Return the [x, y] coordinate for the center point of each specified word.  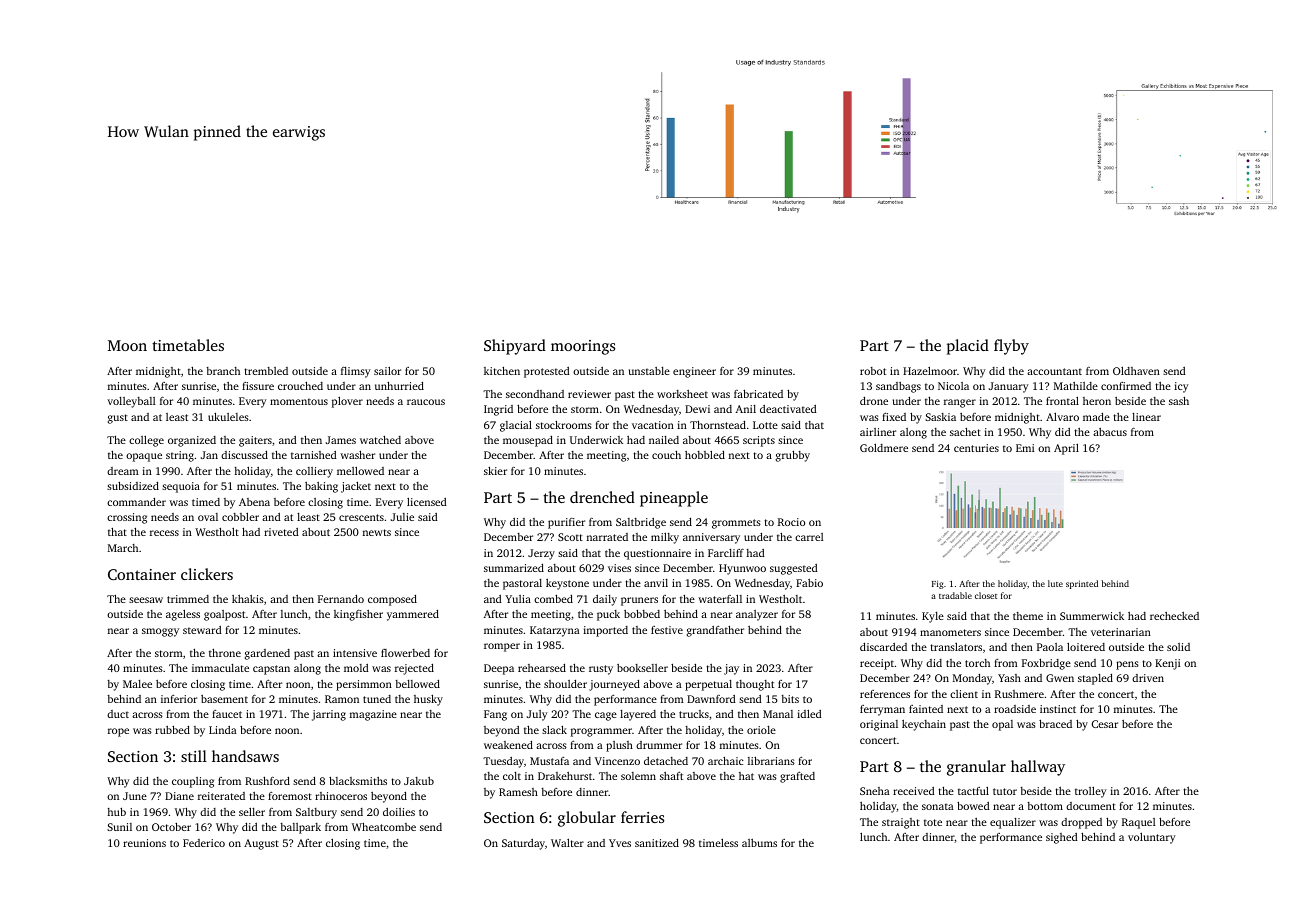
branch [223, 371]
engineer [694, 372]
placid [968, 347]
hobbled [705, 455]
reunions [144, 843]
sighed [1062, 838]
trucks [694, 714]
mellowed [360, 471]
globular [587, 819]
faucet [227, 714]
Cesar [1105, 724]
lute [1055, 583]
